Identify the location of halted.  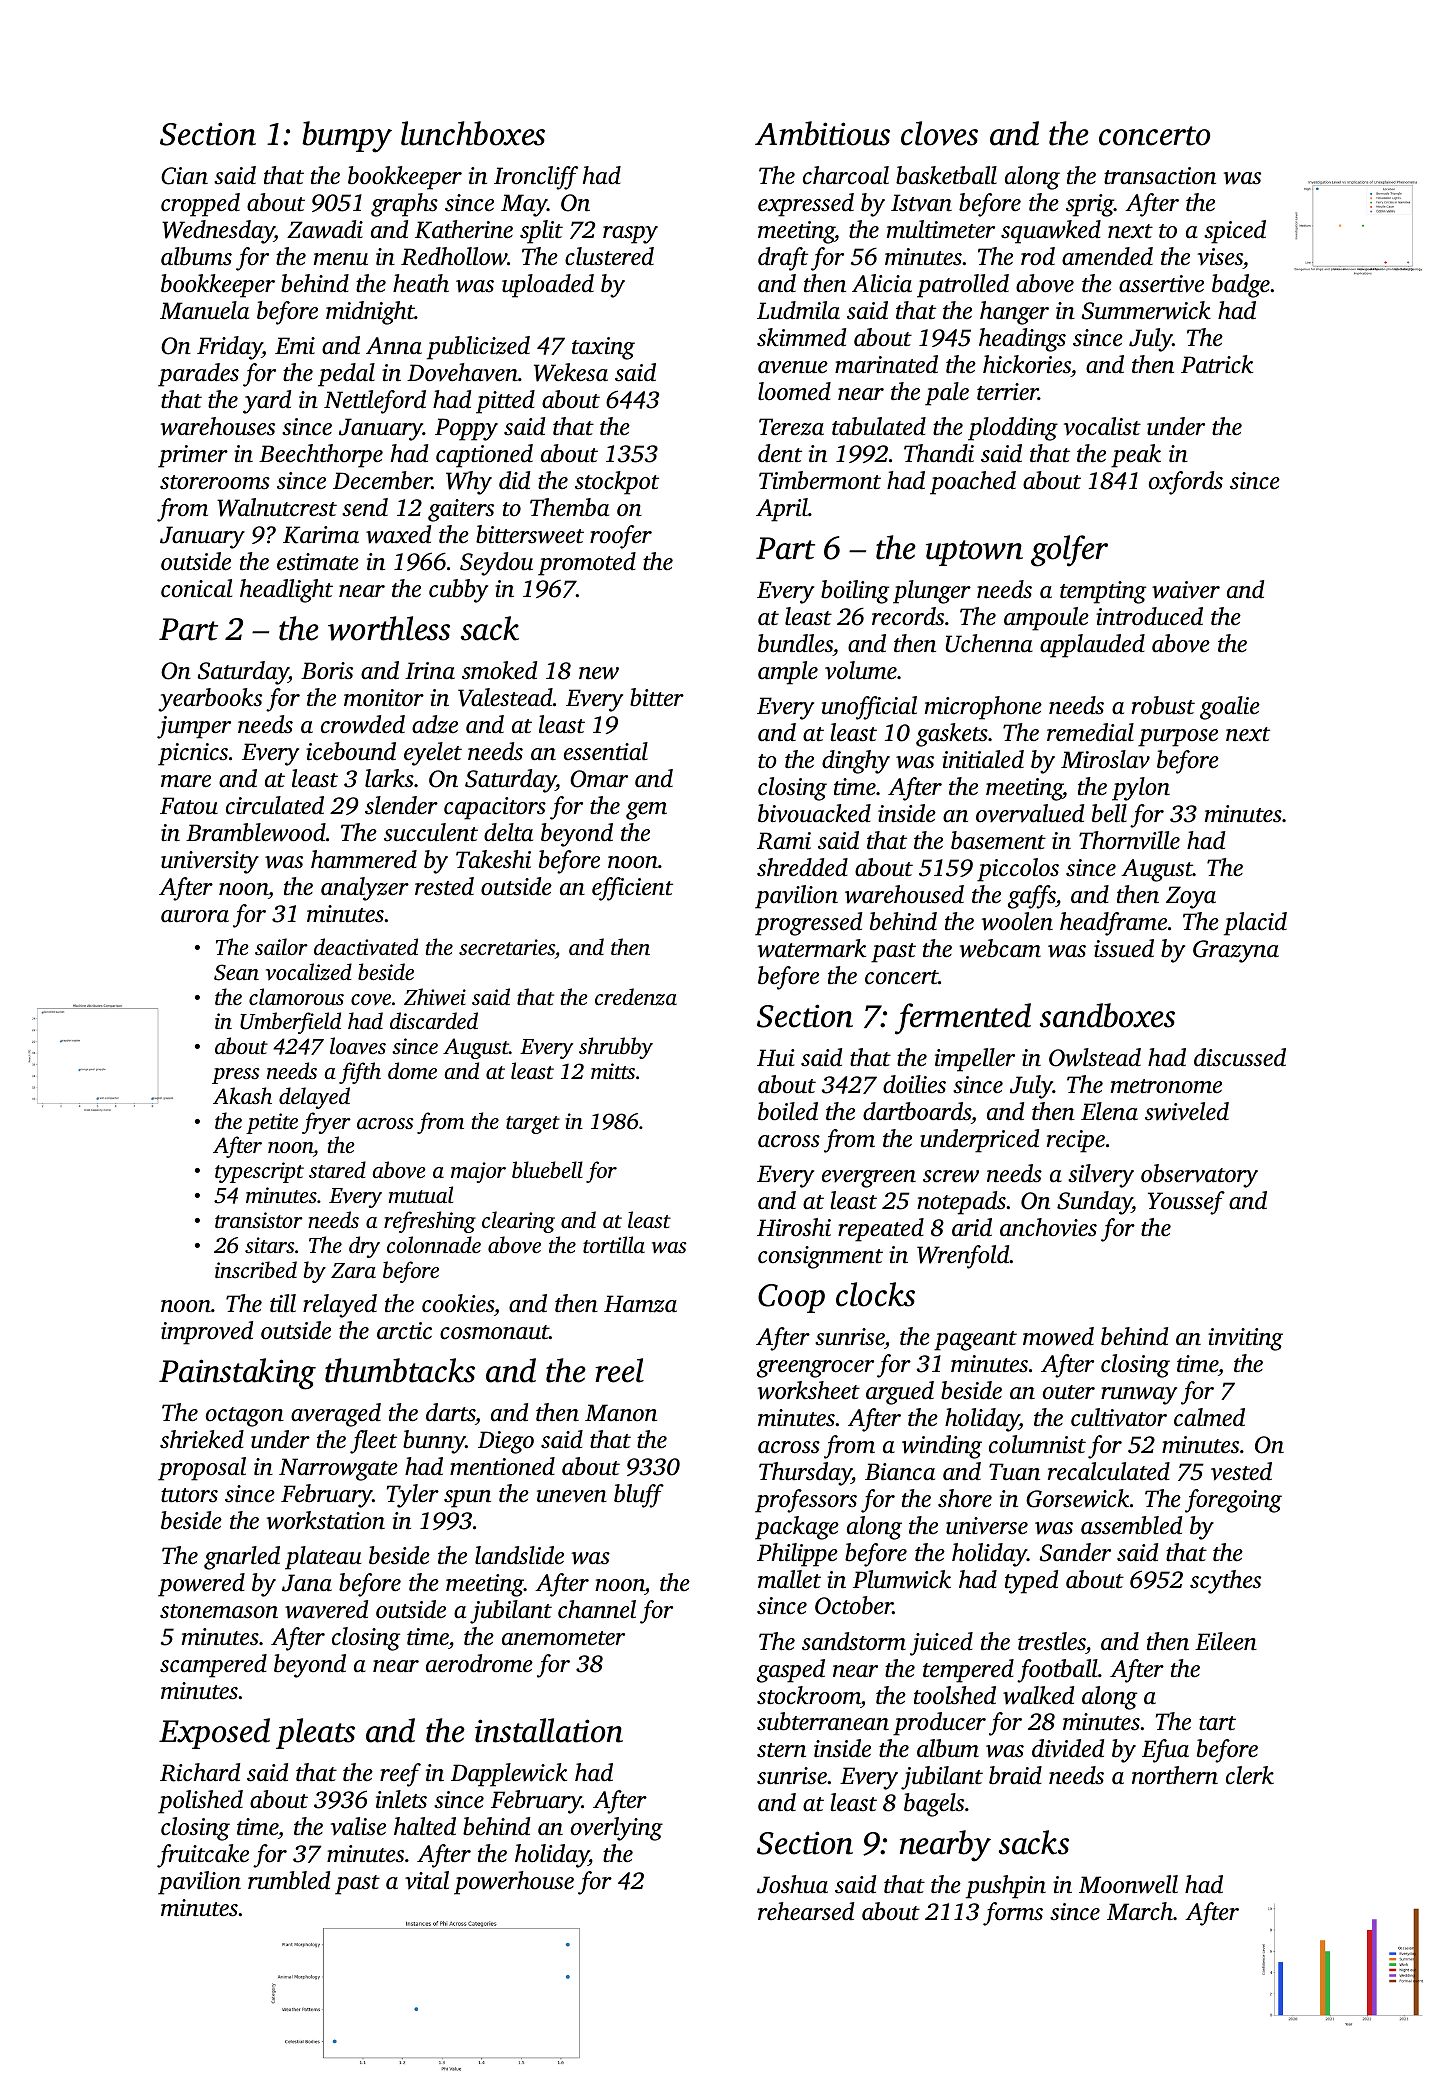
(425, 1826).
